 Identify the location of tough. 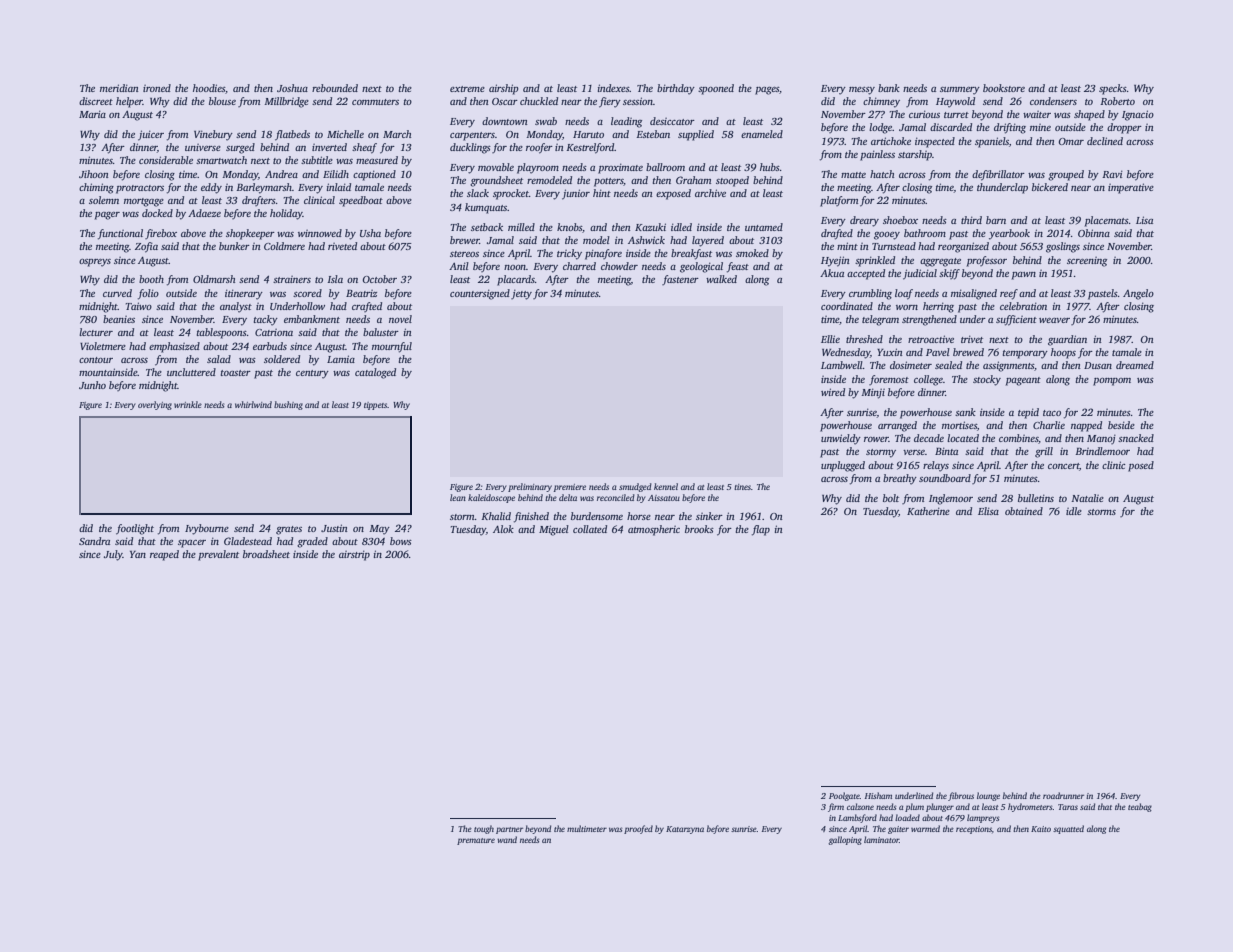
(484, 829).
